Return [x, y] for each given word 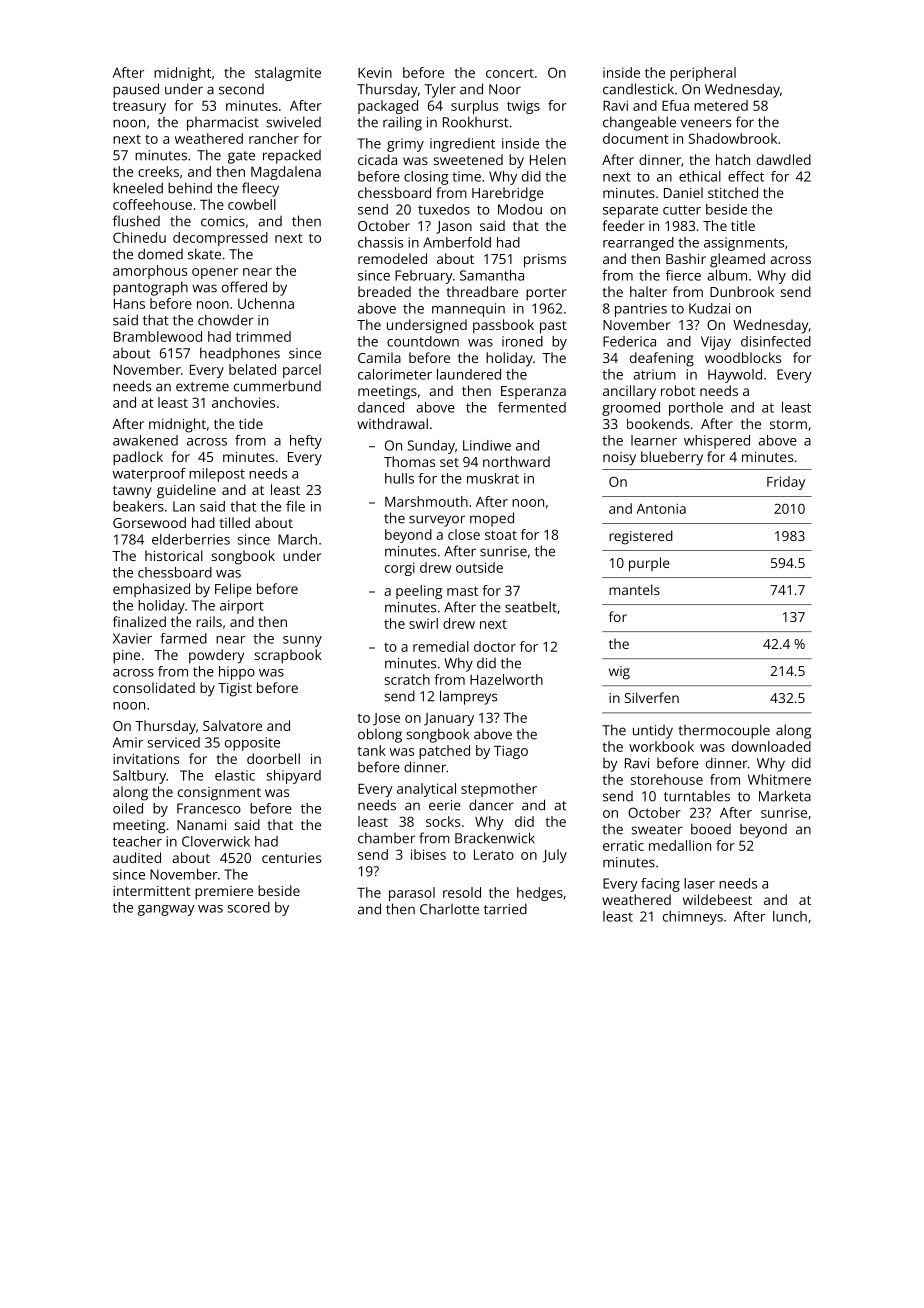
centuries [291, 858]
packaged [388, 107]
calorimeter [395, 374]
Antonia [661, 508]
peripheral [703, 74]
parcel [302, 371]
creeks [158, 171]
